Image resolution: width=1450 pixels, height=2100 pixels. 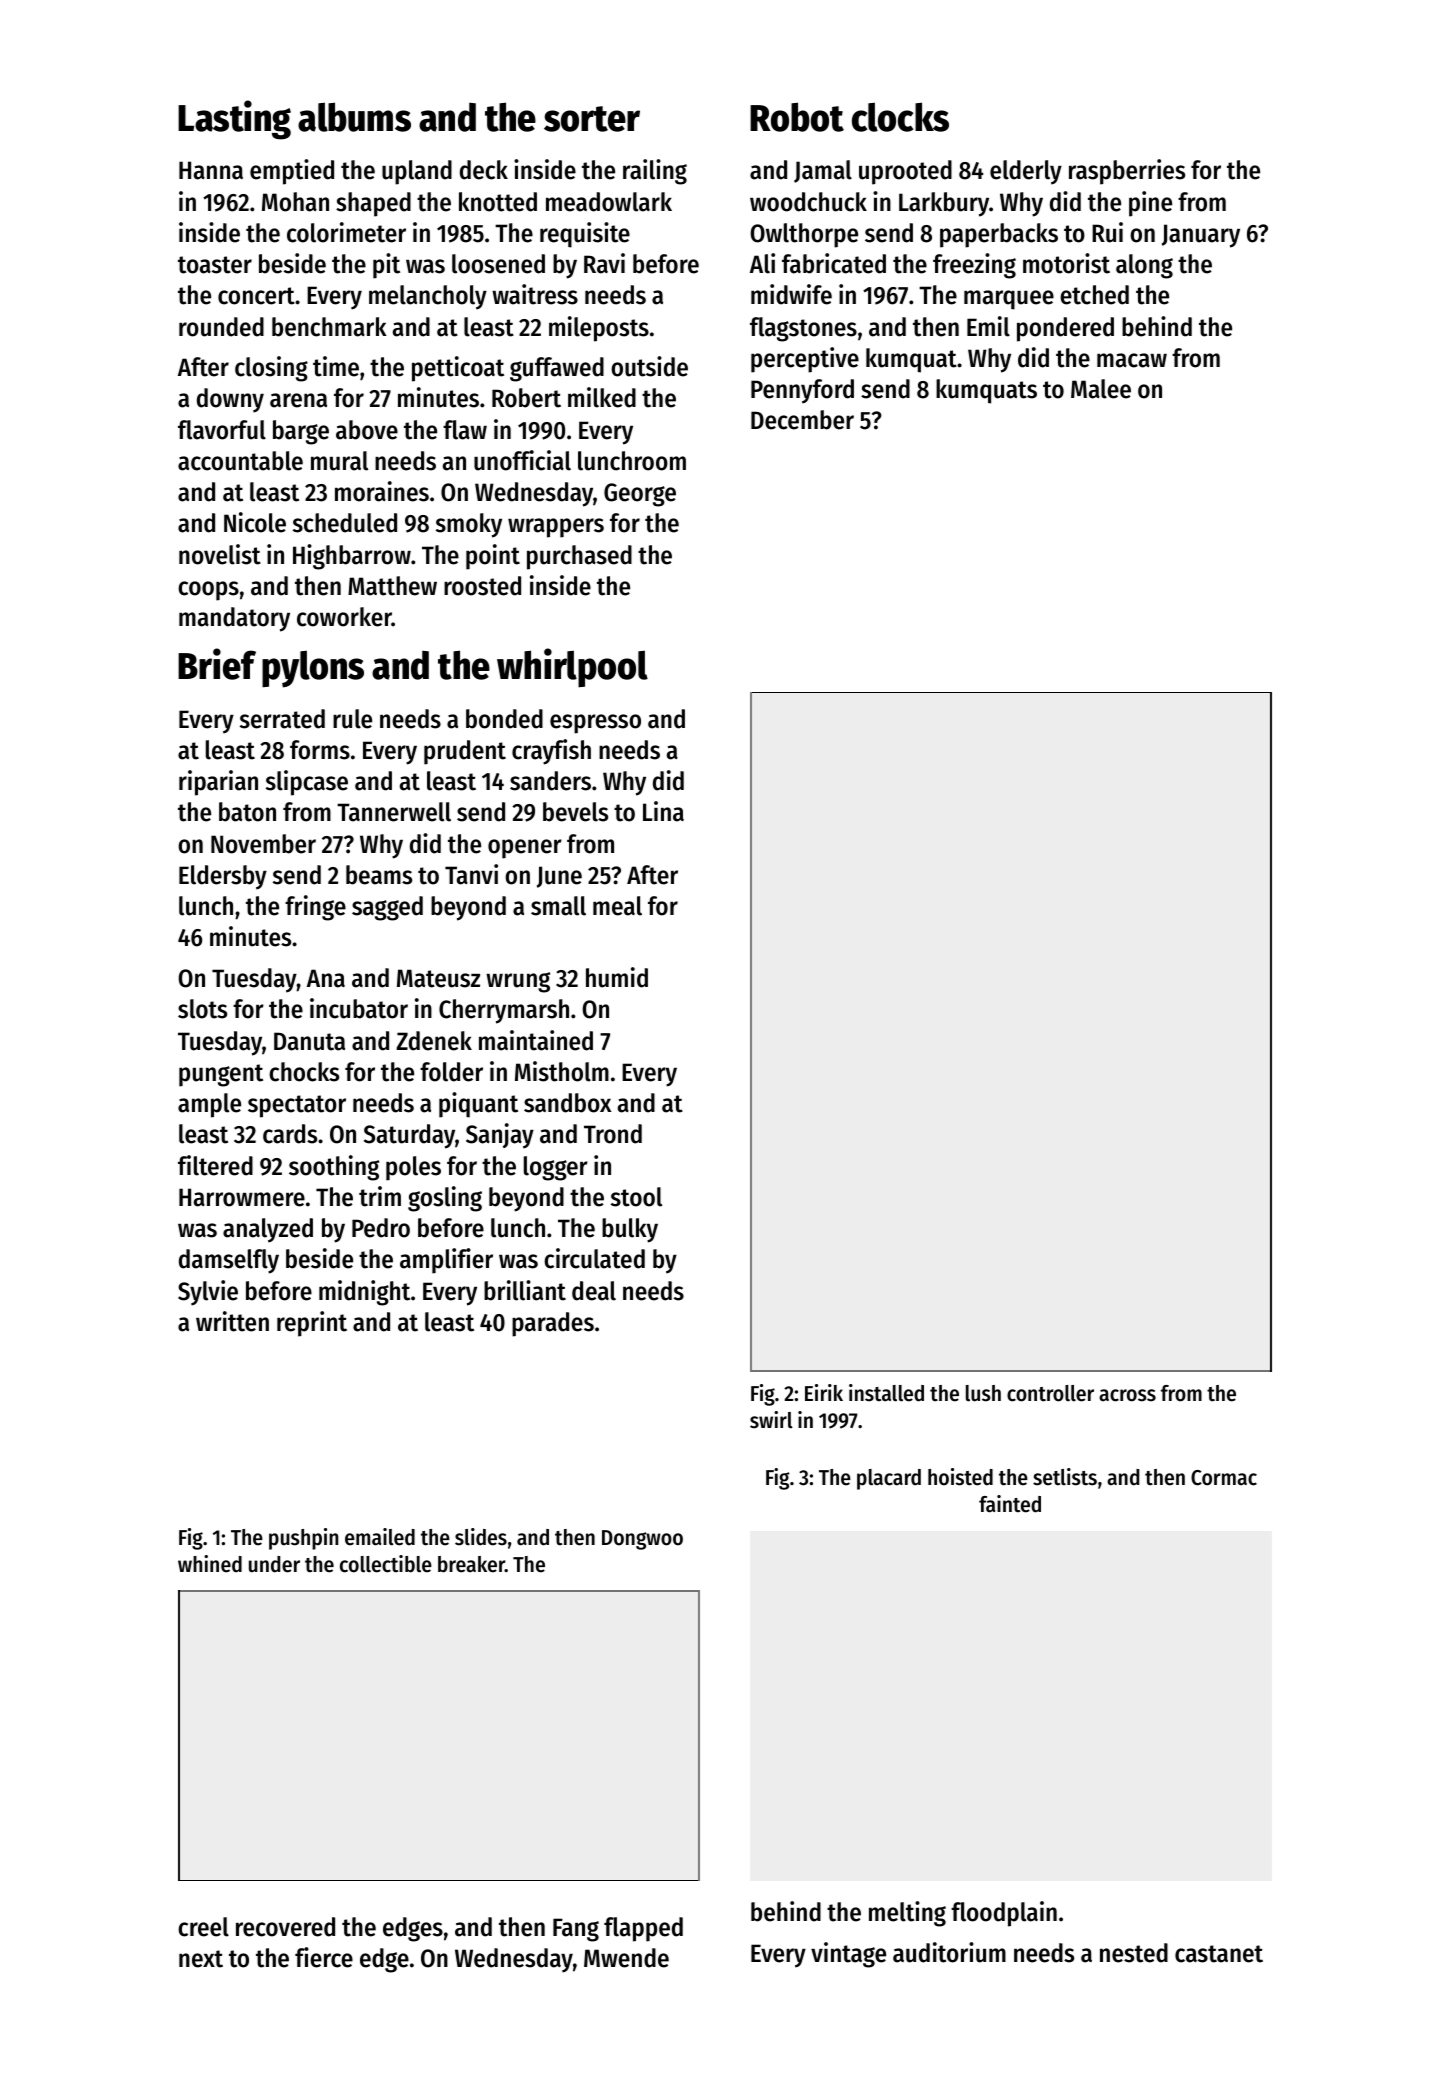 I want to click on Lina, so click(x=663, y=811).
